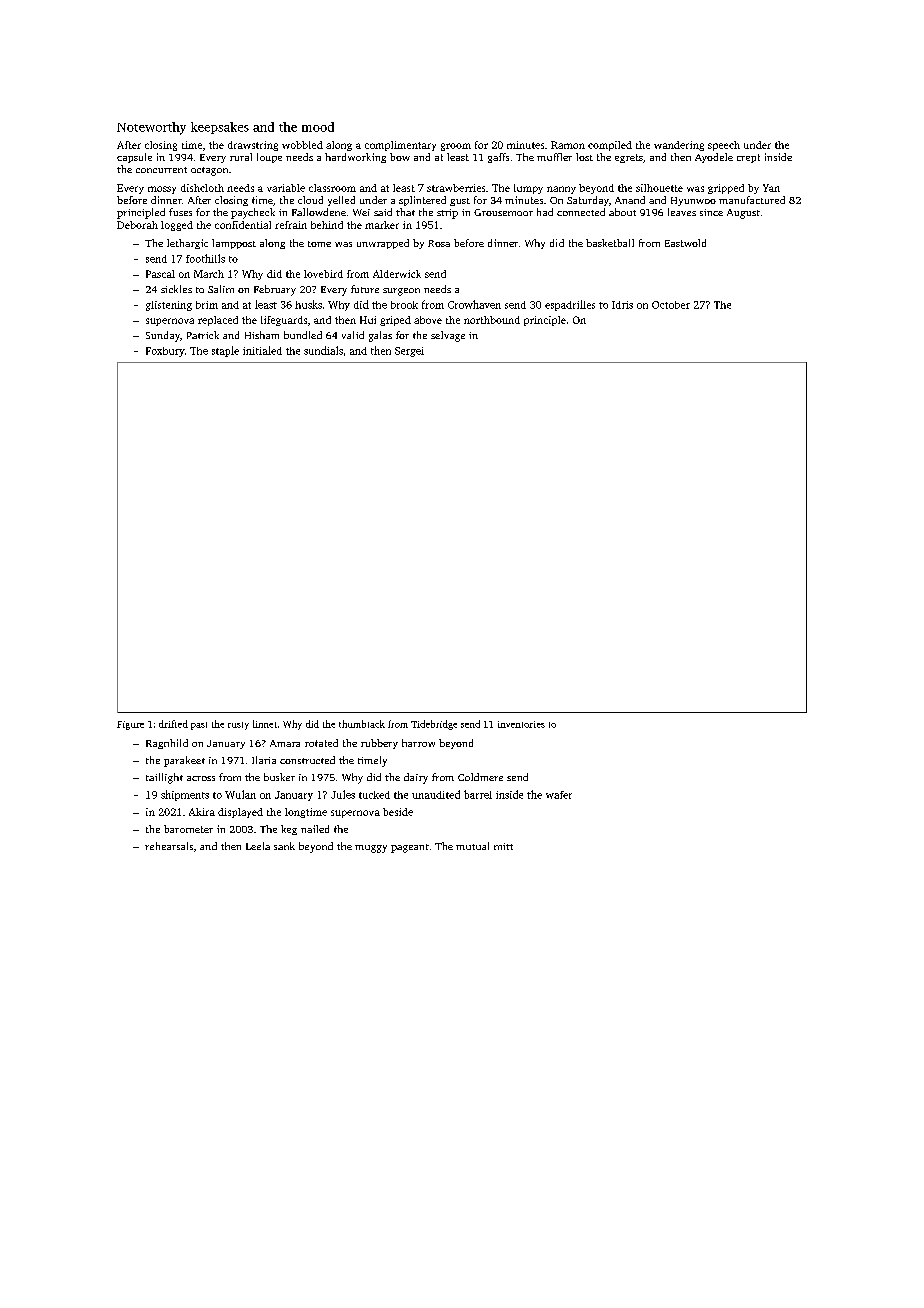 This screenshot has height=1308, width=924. I want to click on Idris, so click(622, 305).
